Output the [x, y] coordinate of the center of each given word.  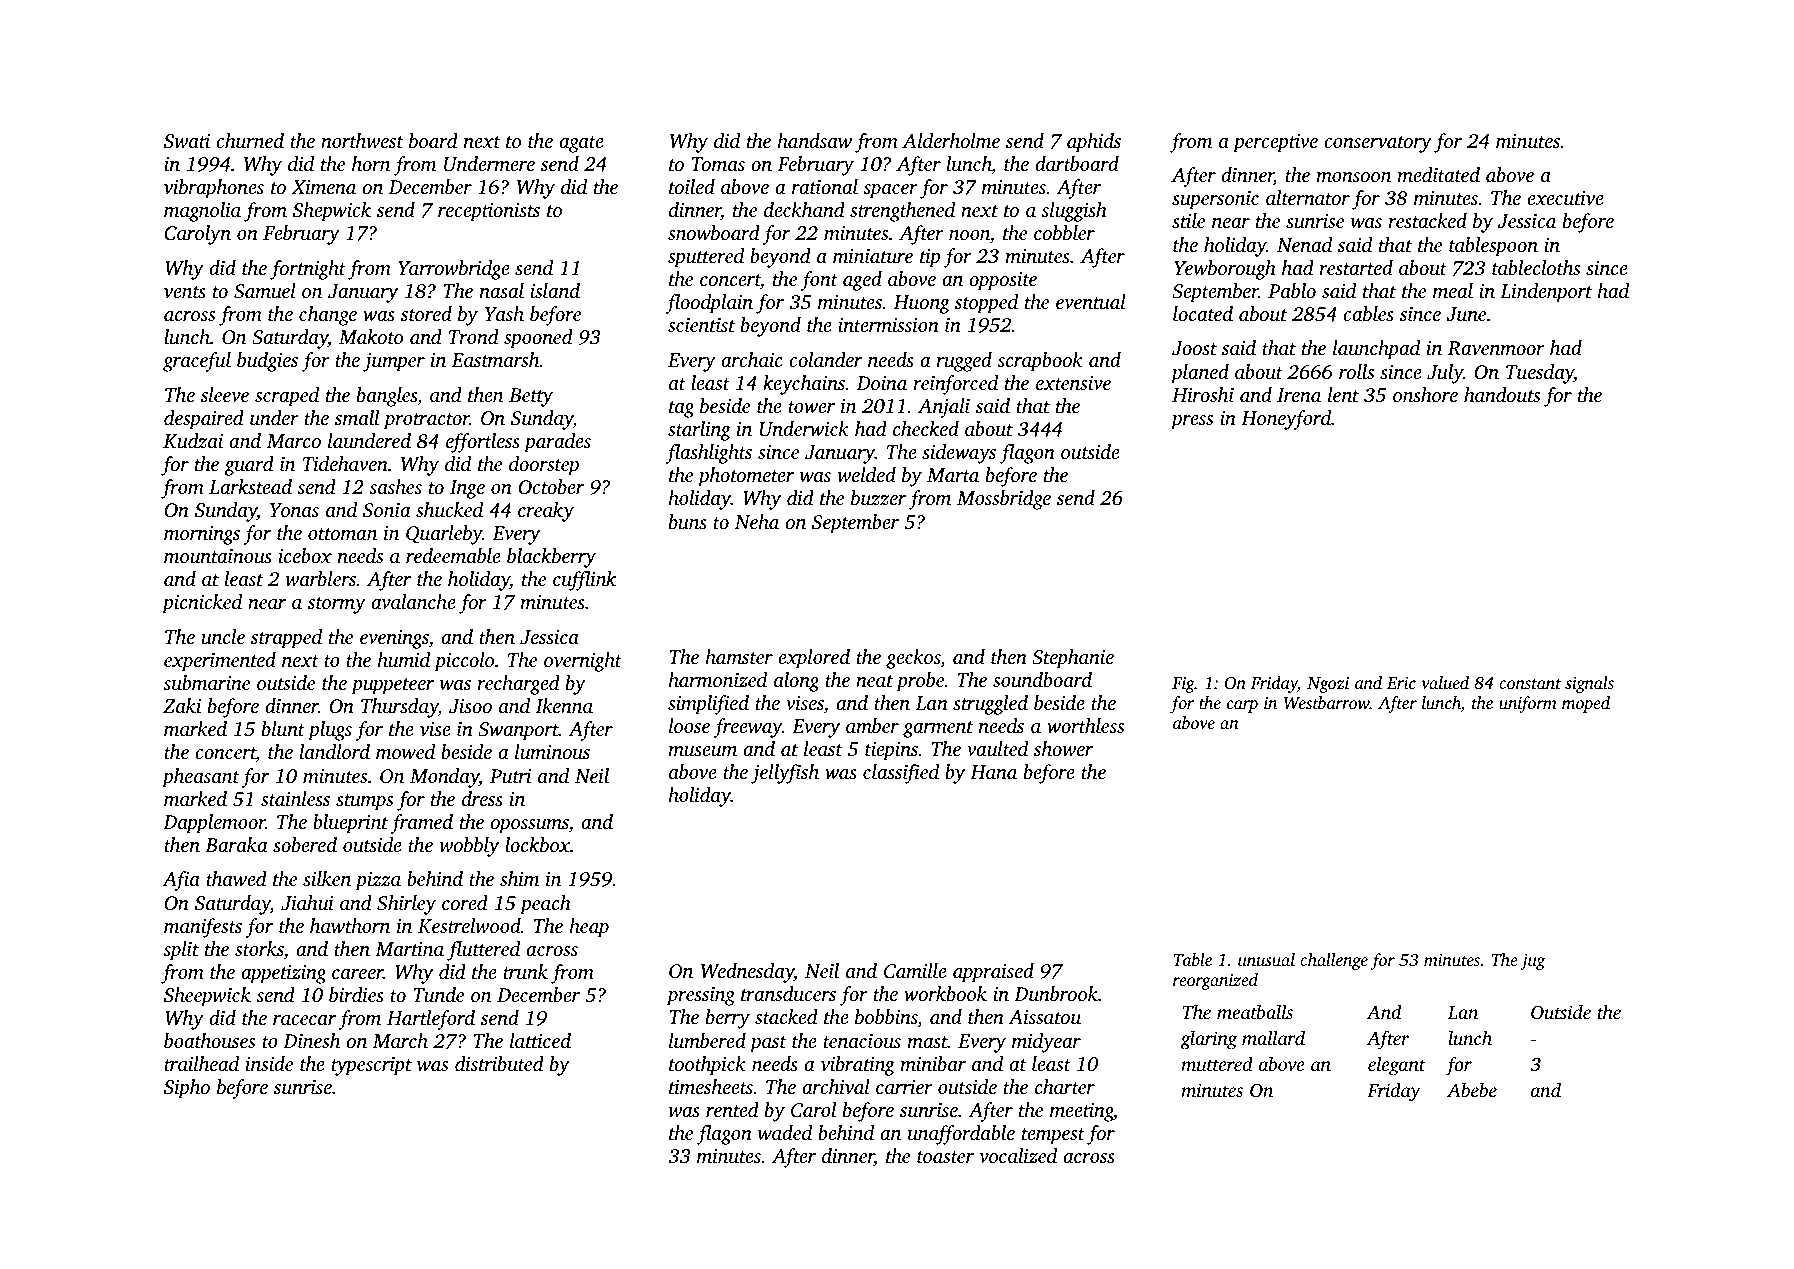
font [819, 281]
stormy [337, 605]
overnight [583, 662]
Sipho [187, 1089]
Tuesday [1540, 374]
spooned [538, 339]
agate [581, 144]
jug [1532, 962]
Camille [915, 971]
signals [1589, 684]
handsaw [814, 141]
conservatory [1378, 144]
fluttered [483, 951]
